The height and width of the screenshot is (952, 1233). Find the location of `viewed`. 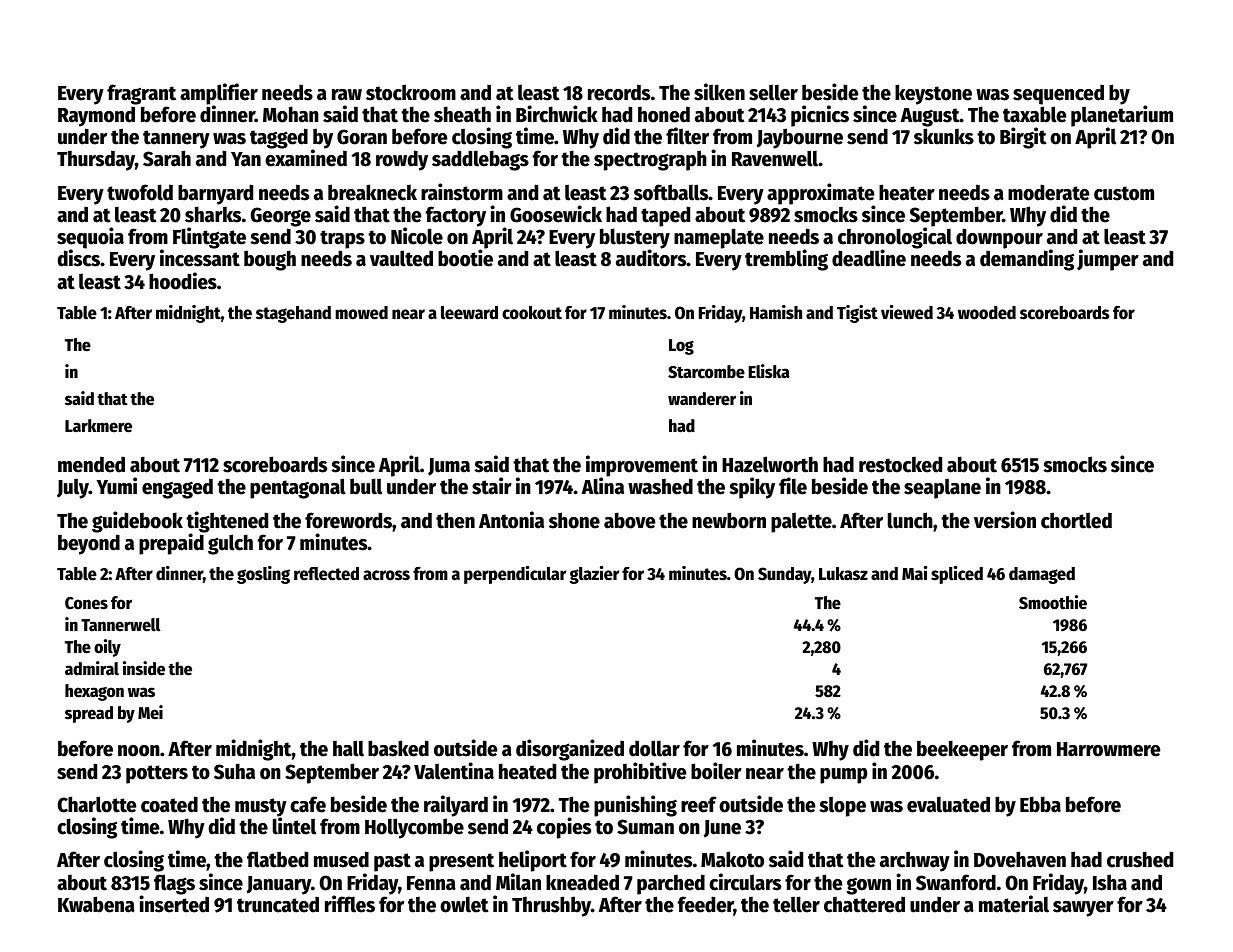

viewed is located at coordinates (907, 312).
